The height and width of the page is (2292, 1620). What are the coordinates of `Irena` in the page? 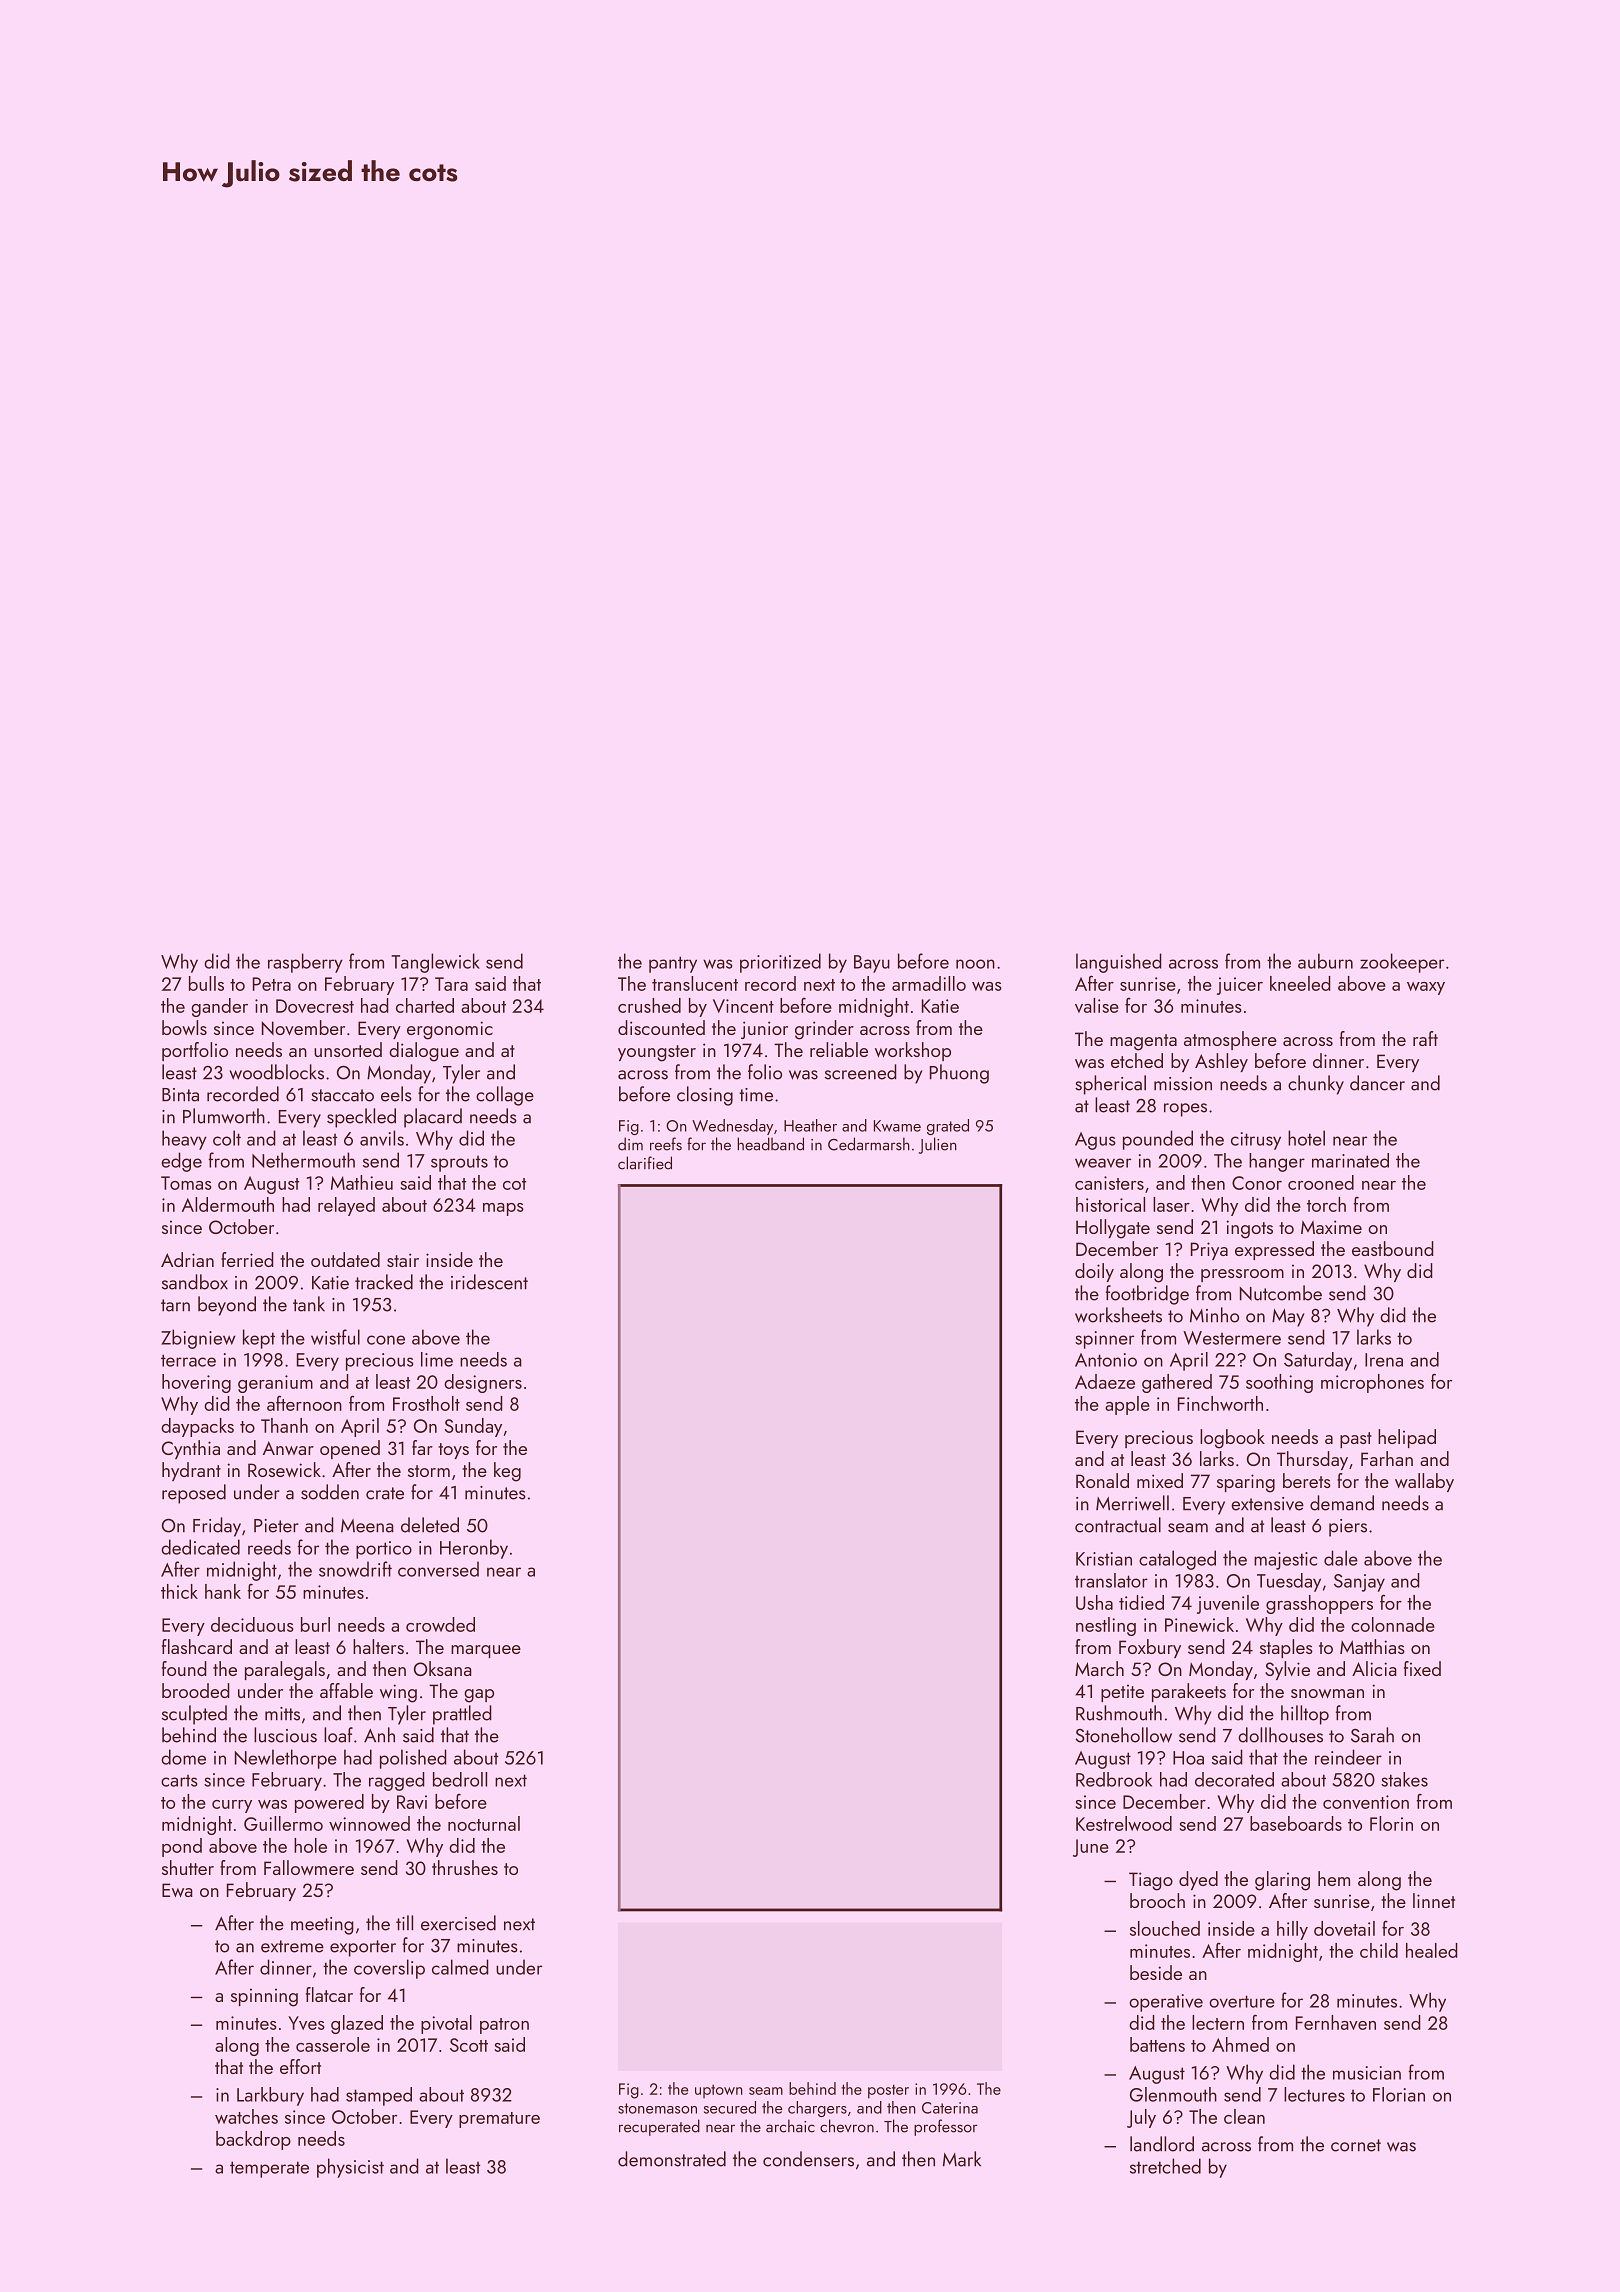 It's located at (1384, 1360).
